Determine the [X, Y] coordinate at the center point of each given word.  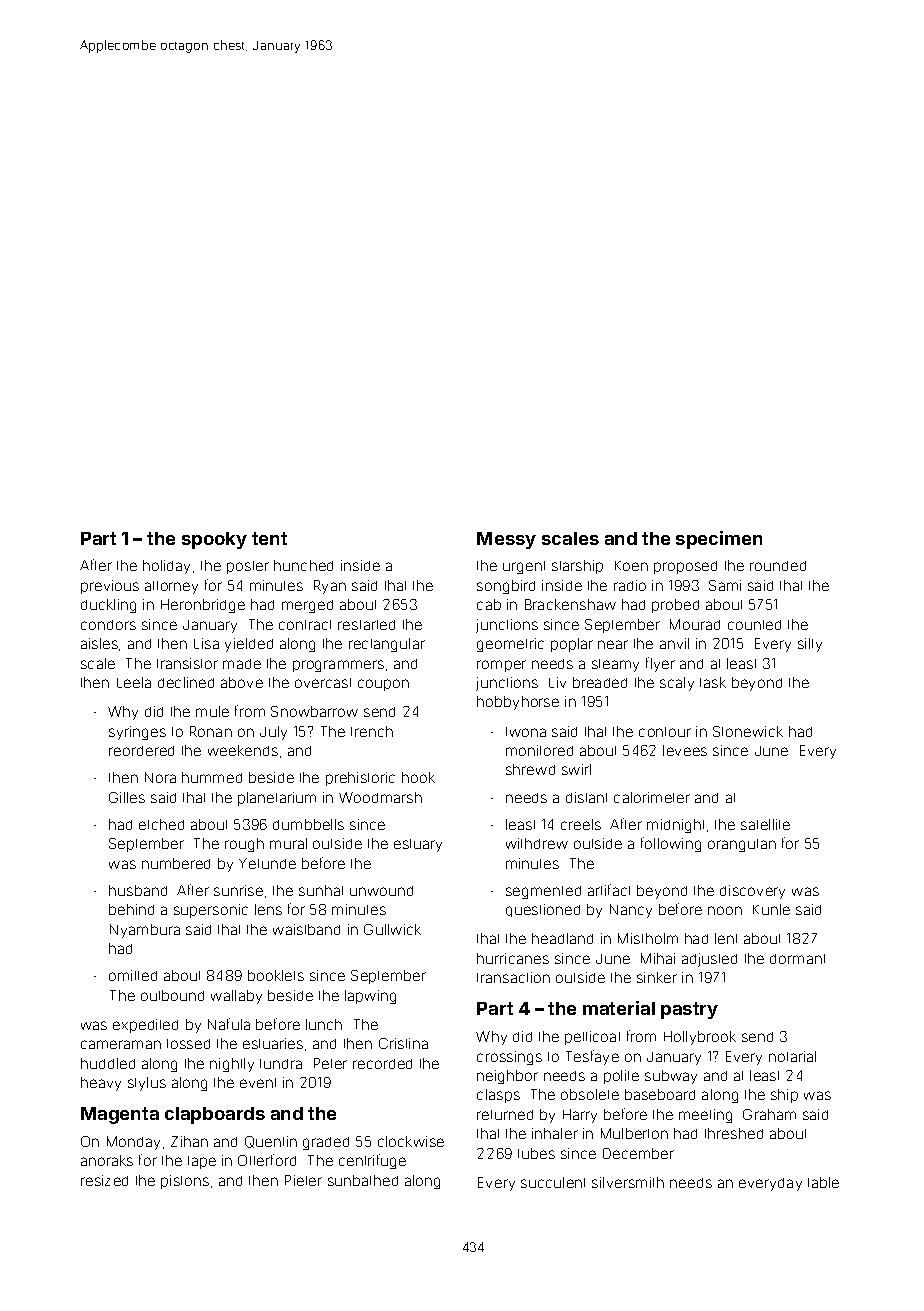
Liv [557, 682]
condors [108, 625]
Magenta [120, 1115]
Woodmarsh [380, 797]
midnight [675, 826]
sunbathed [363, 1180]
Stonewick [748, 731]
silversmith [628, 1182]
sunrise [238, 890]
